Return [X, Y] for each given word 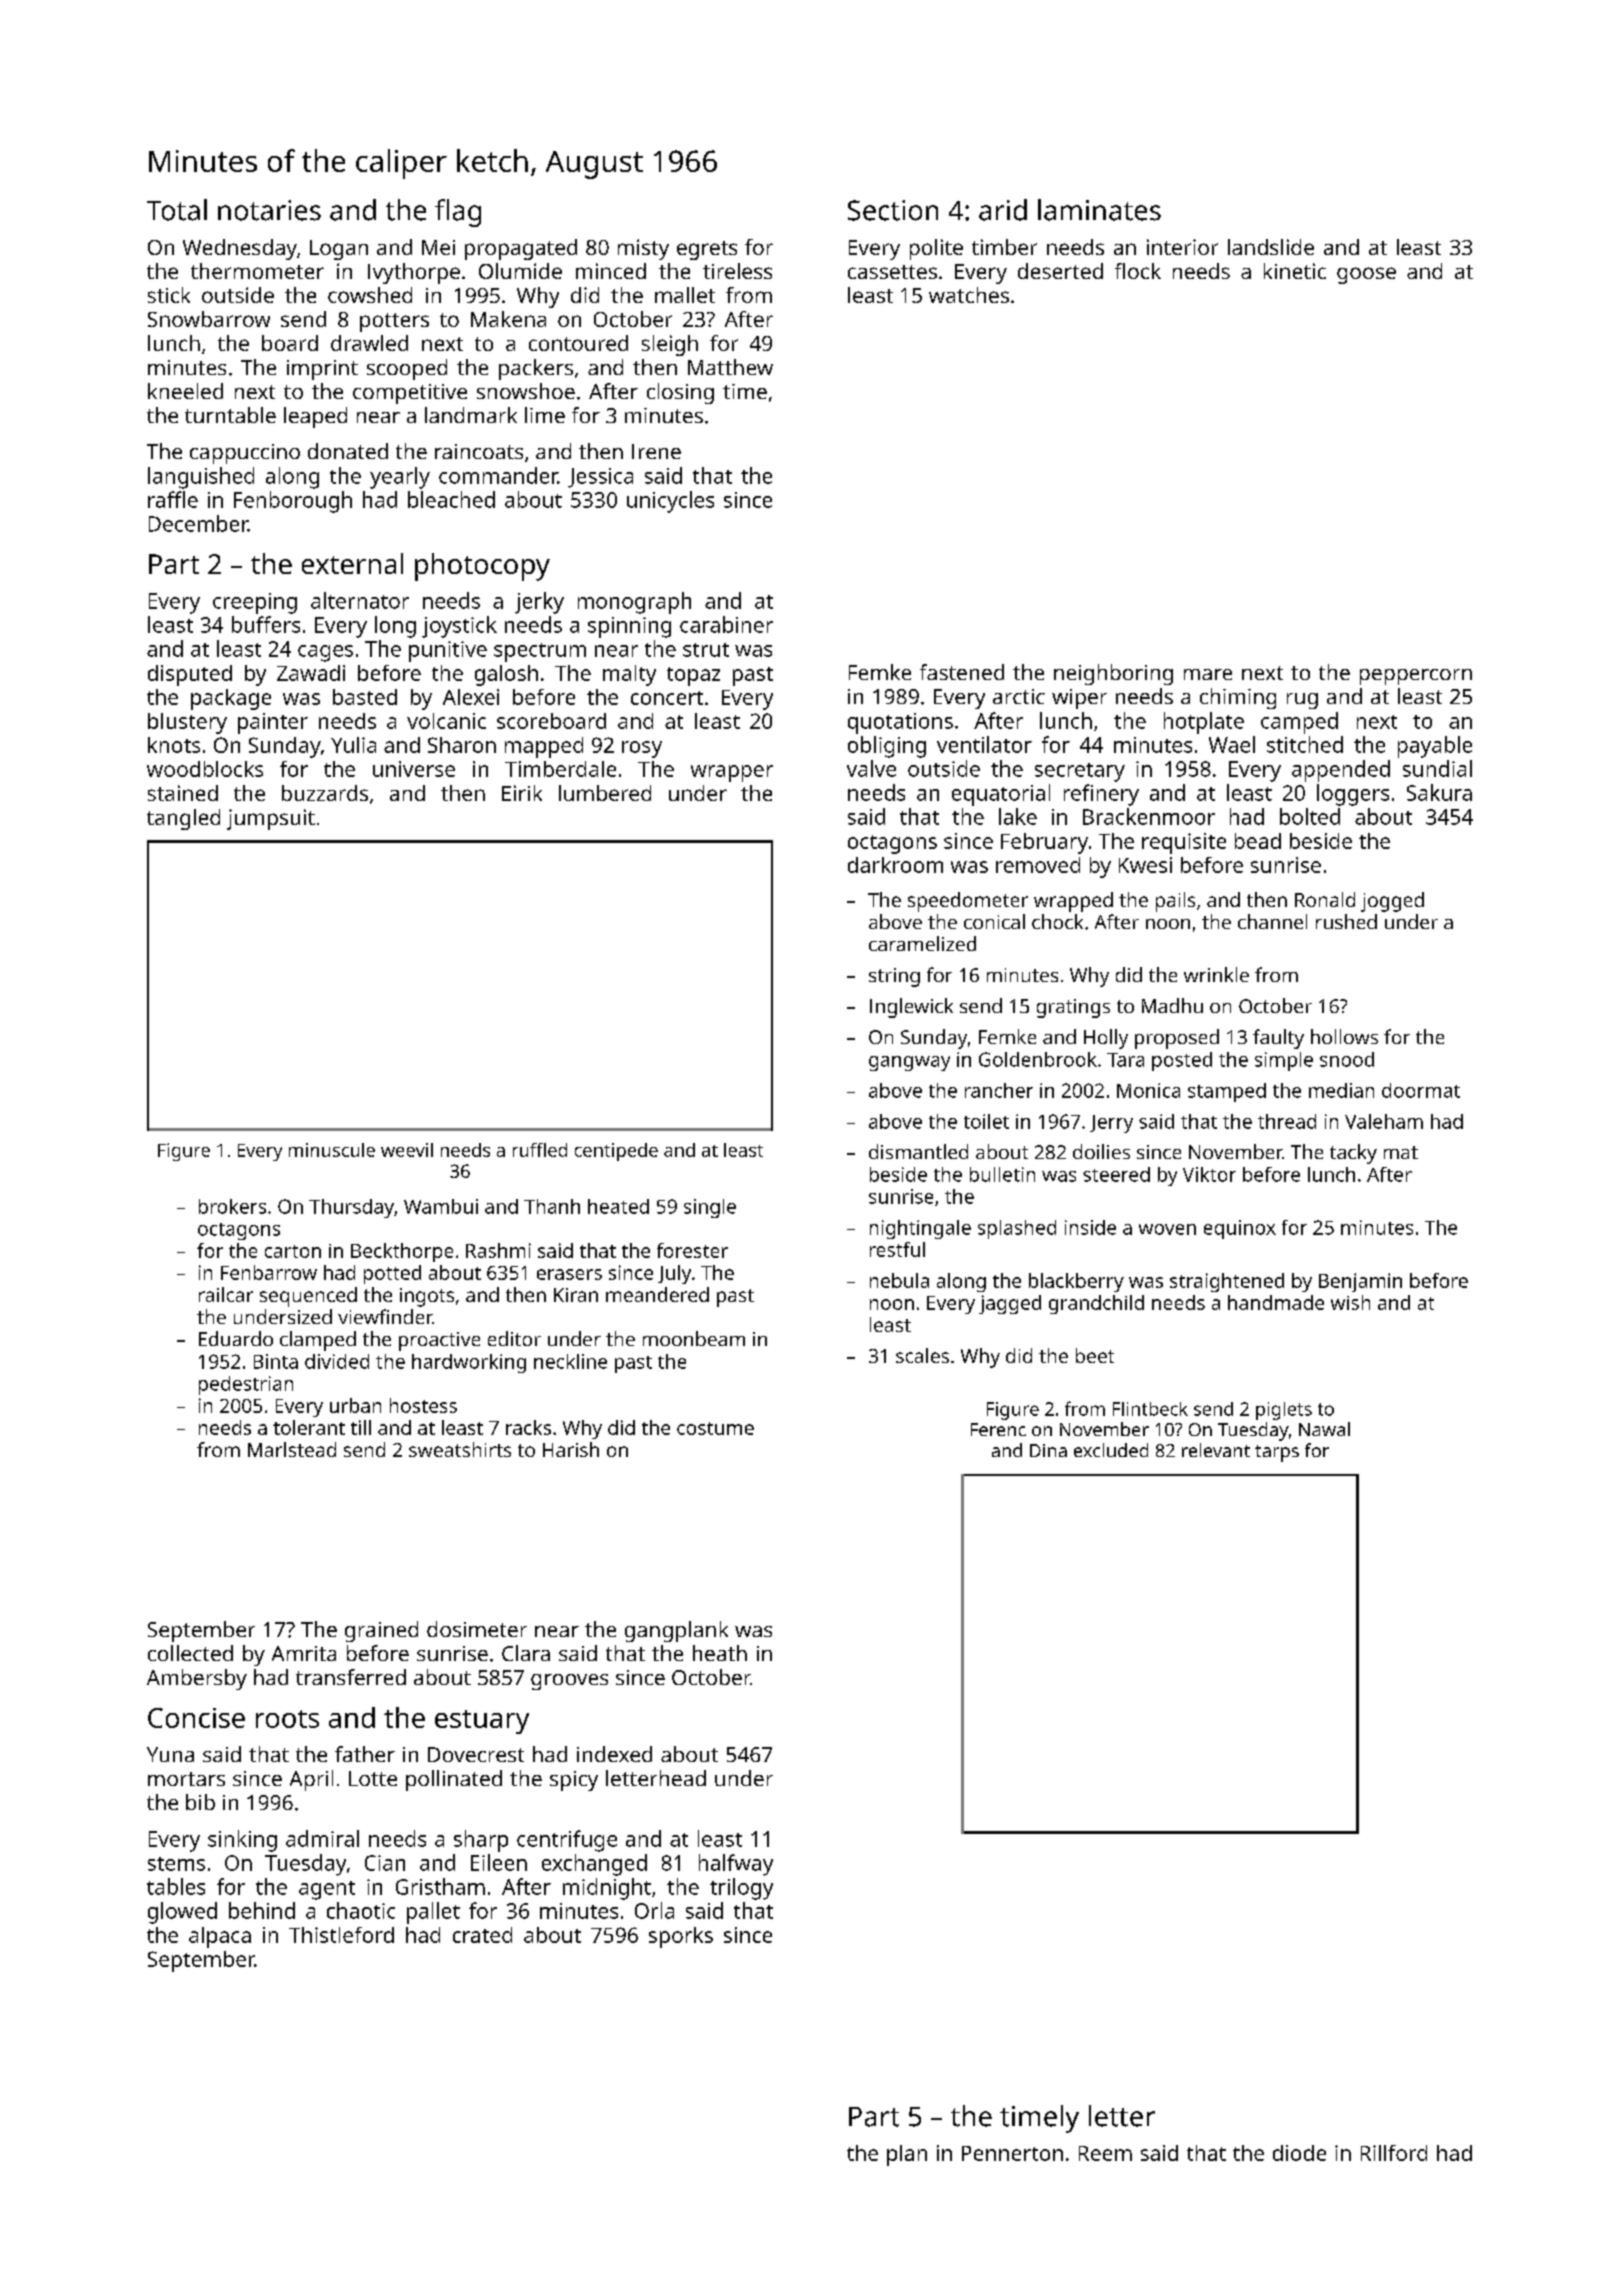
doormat [1421, 1090]
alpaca [220, 1937]
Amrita [304, 1653]
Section [893, 210]
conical [994, 921]
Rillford [1394, 2153]
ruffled [540, 1150]
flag [458, 213]
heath [720, 1653]
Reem [1105, 2153]
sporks [681, 1937]
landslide [1271, 247]
